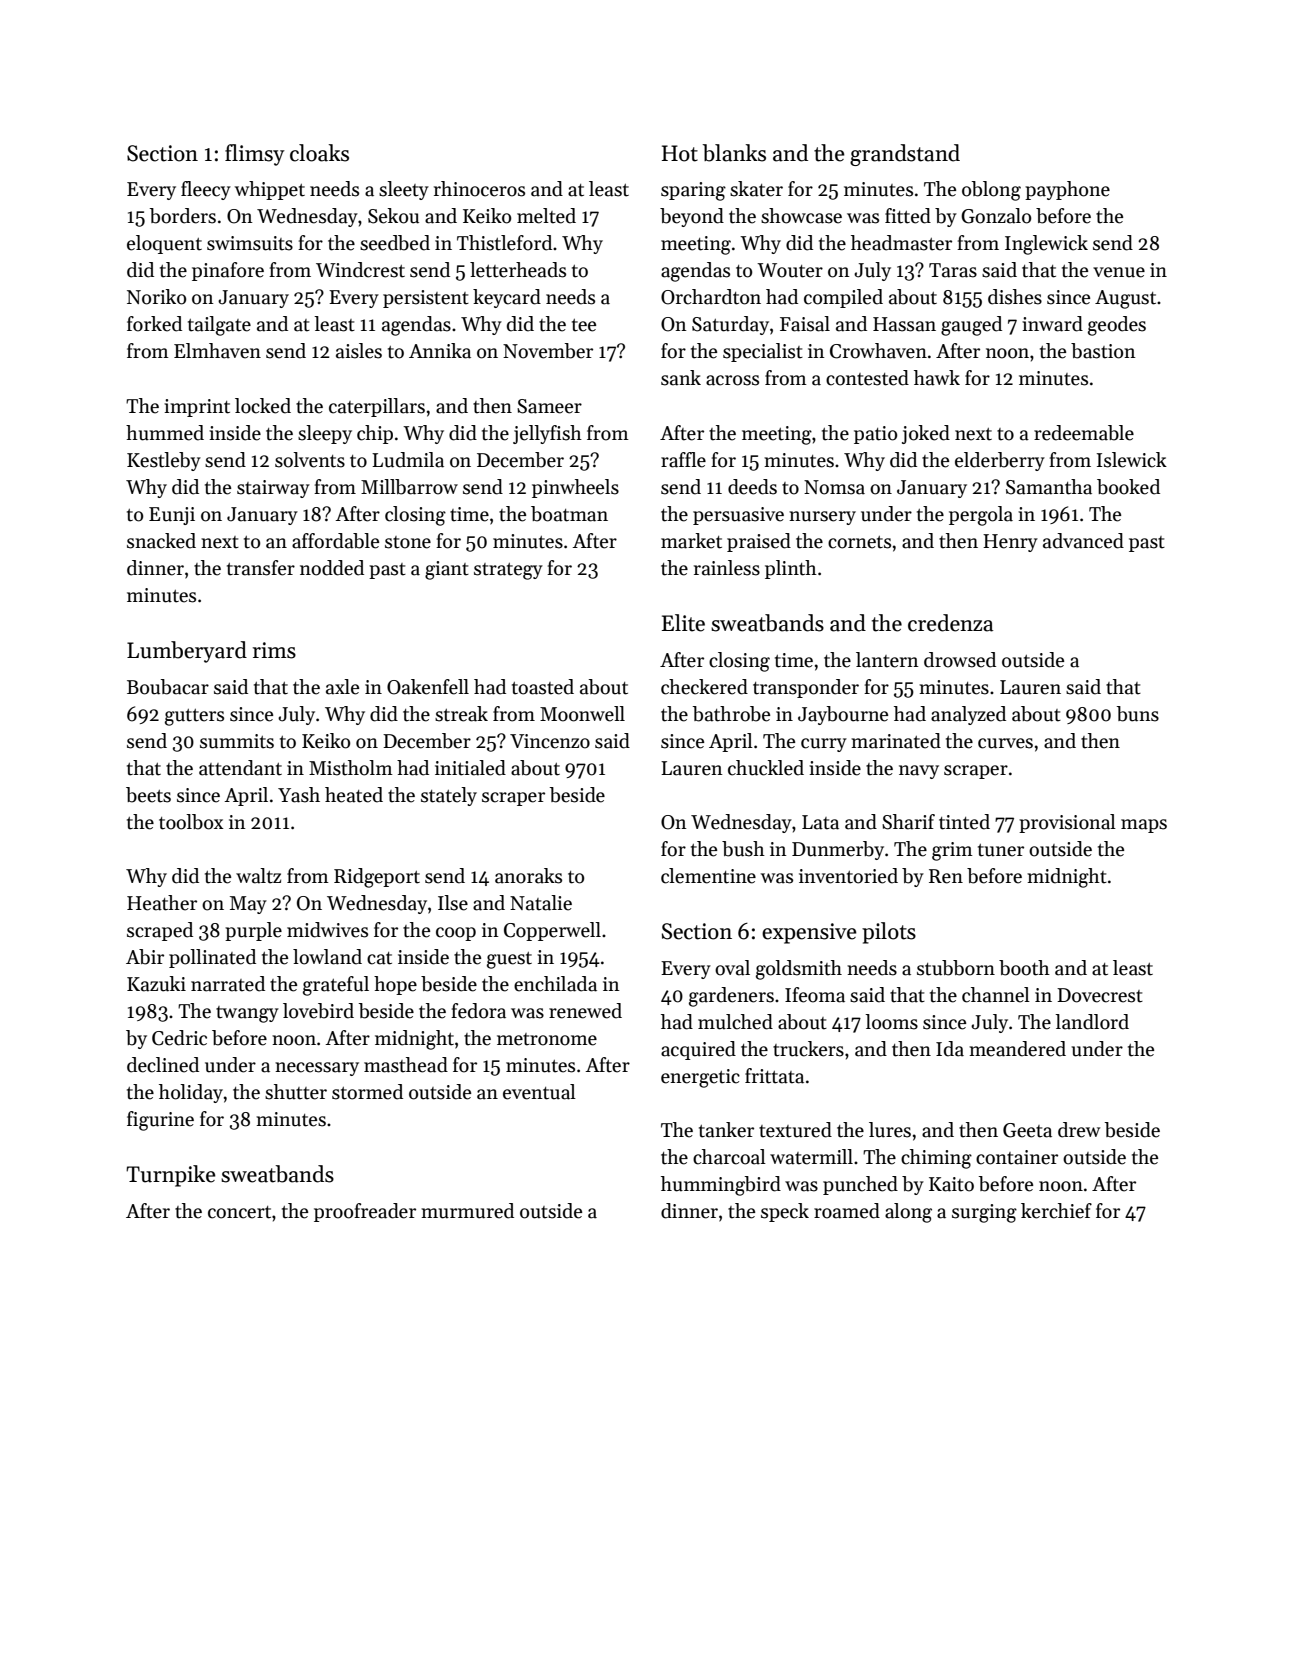  Describe the element at coordinates (255, 155) in the screenshot. I see `flimsy` at that location.
